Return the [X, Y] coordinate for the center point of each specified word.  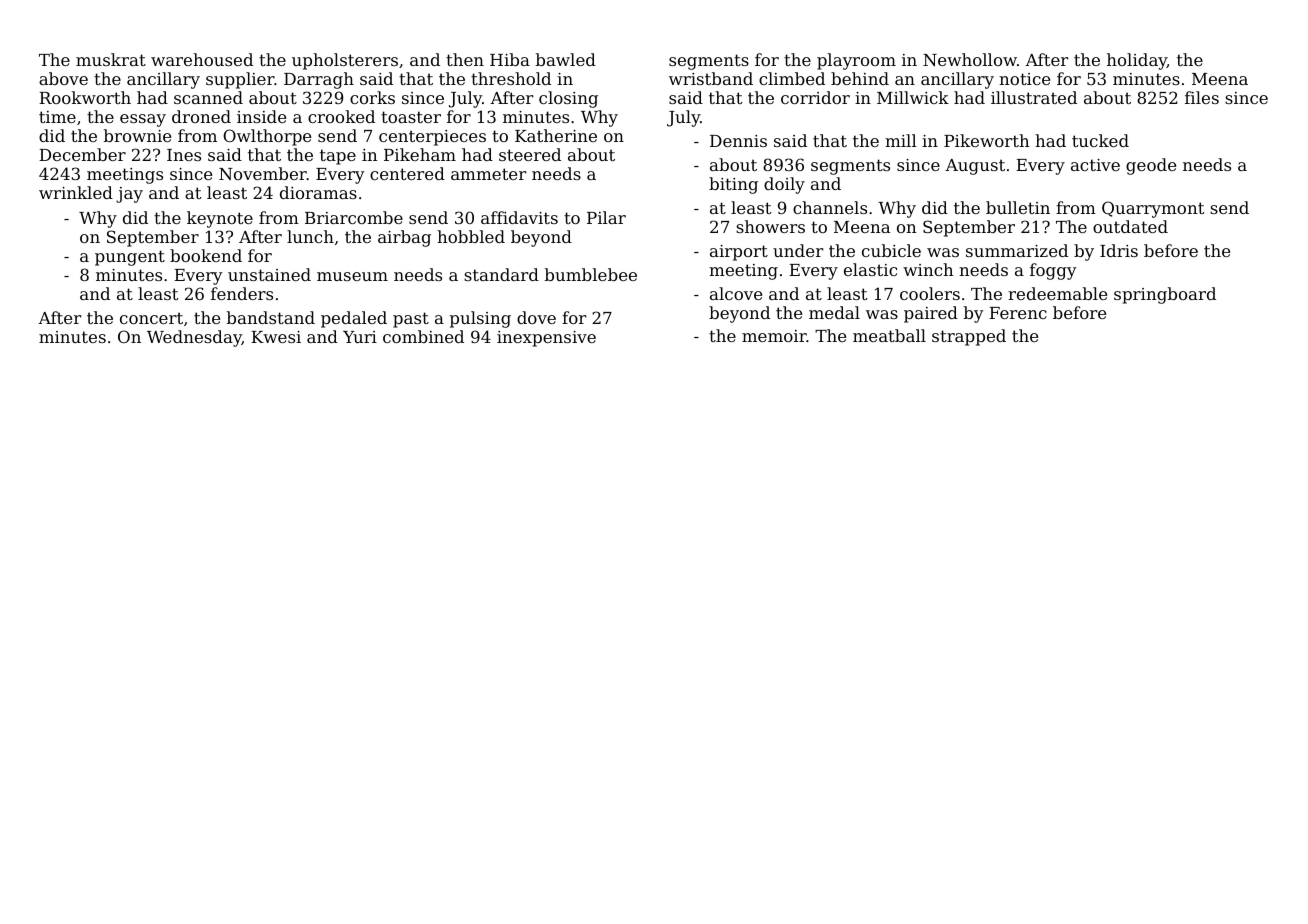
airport [739, 253]
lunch [310, 236]
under [798, 250]
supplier [240, 80]
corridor [815, 97]
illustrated [1034, 97]
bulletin [1018, 207]
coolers [930, 293]
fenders [242, 293]
